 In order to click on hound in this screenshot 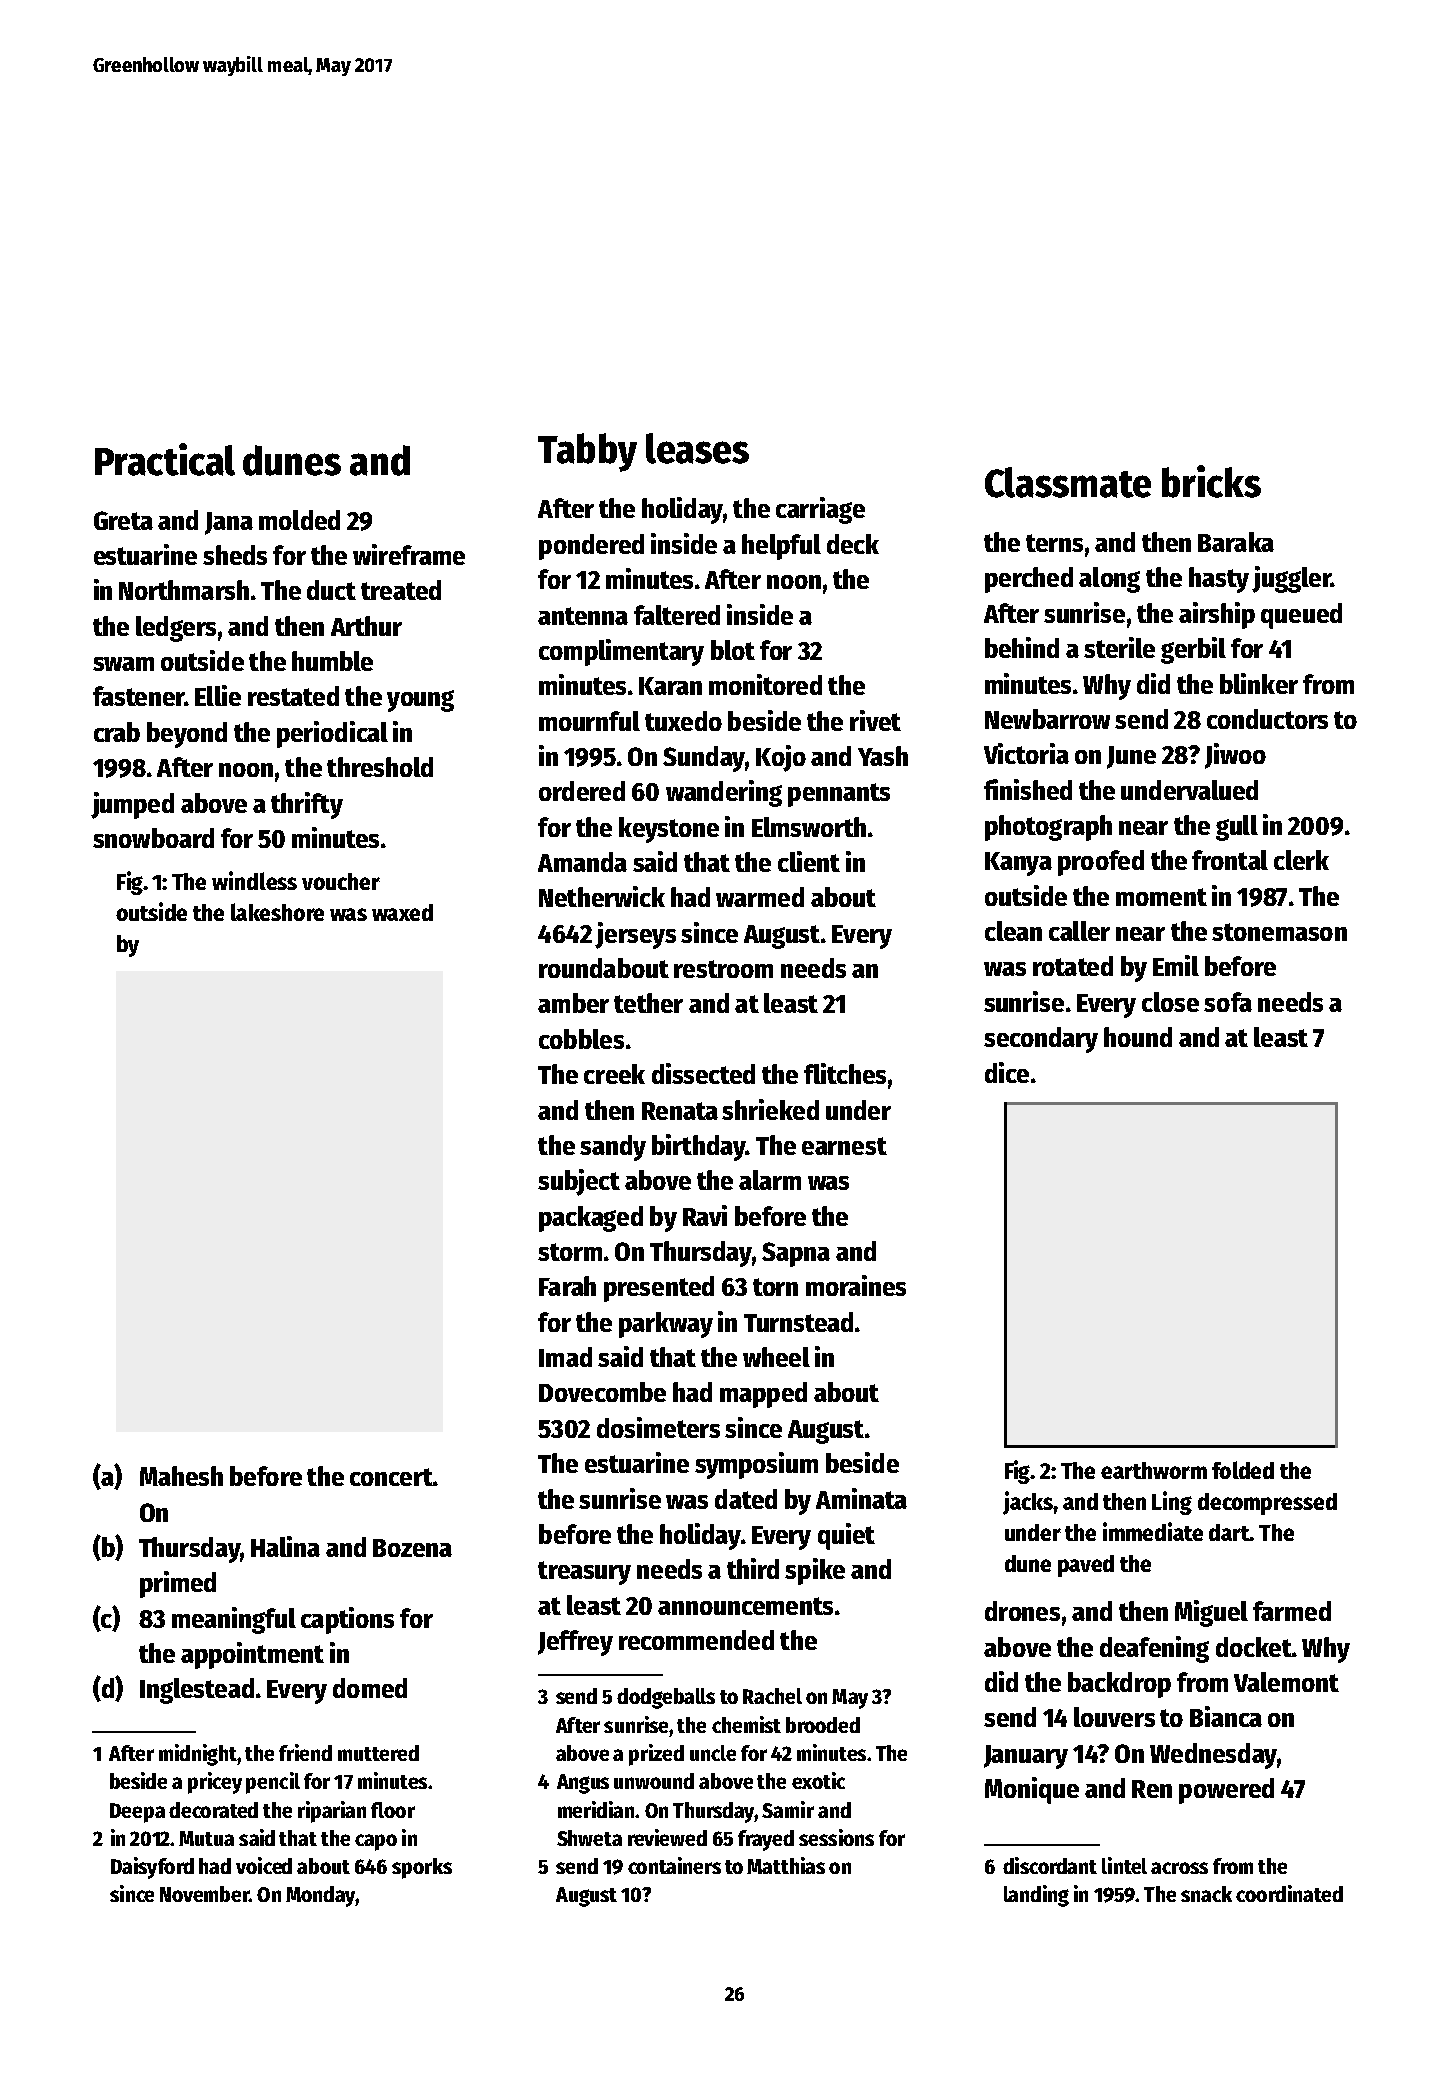, I will do `click(1138, 1037)`.
